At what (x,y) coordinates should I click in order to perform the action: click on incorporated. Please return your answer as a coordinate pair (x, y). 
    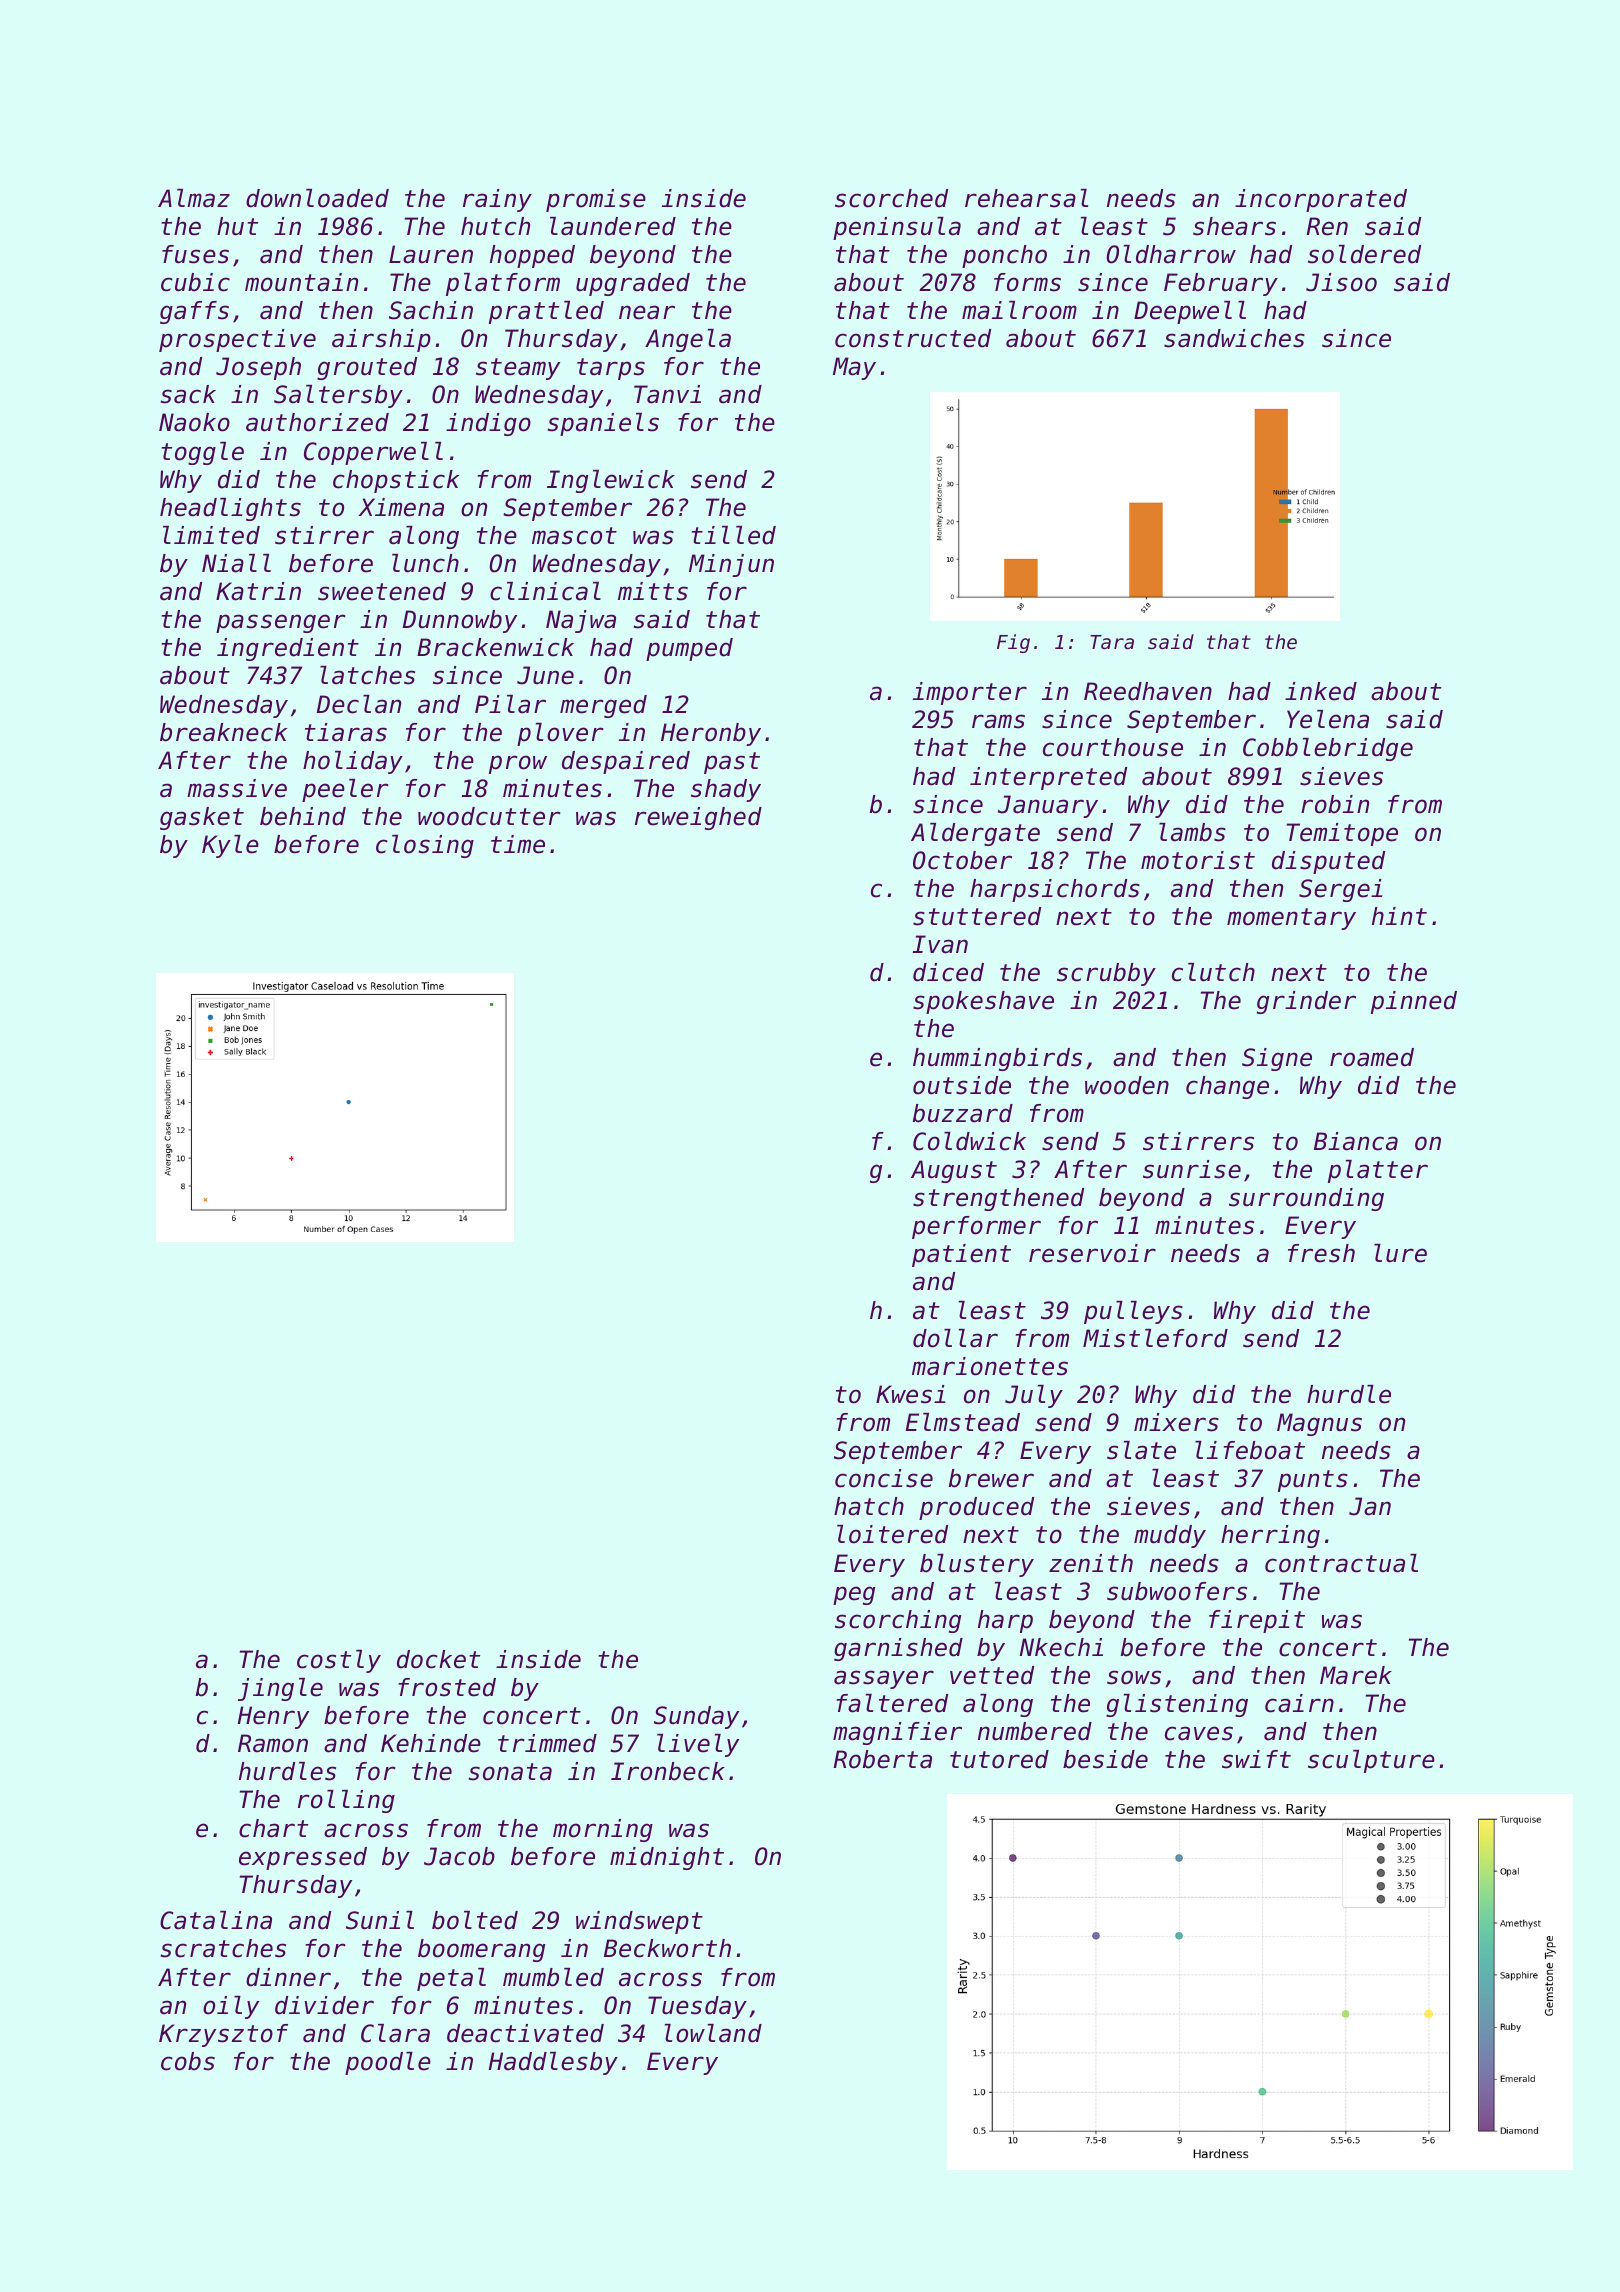
    Looking at the image, I should click on (1321, 200).
